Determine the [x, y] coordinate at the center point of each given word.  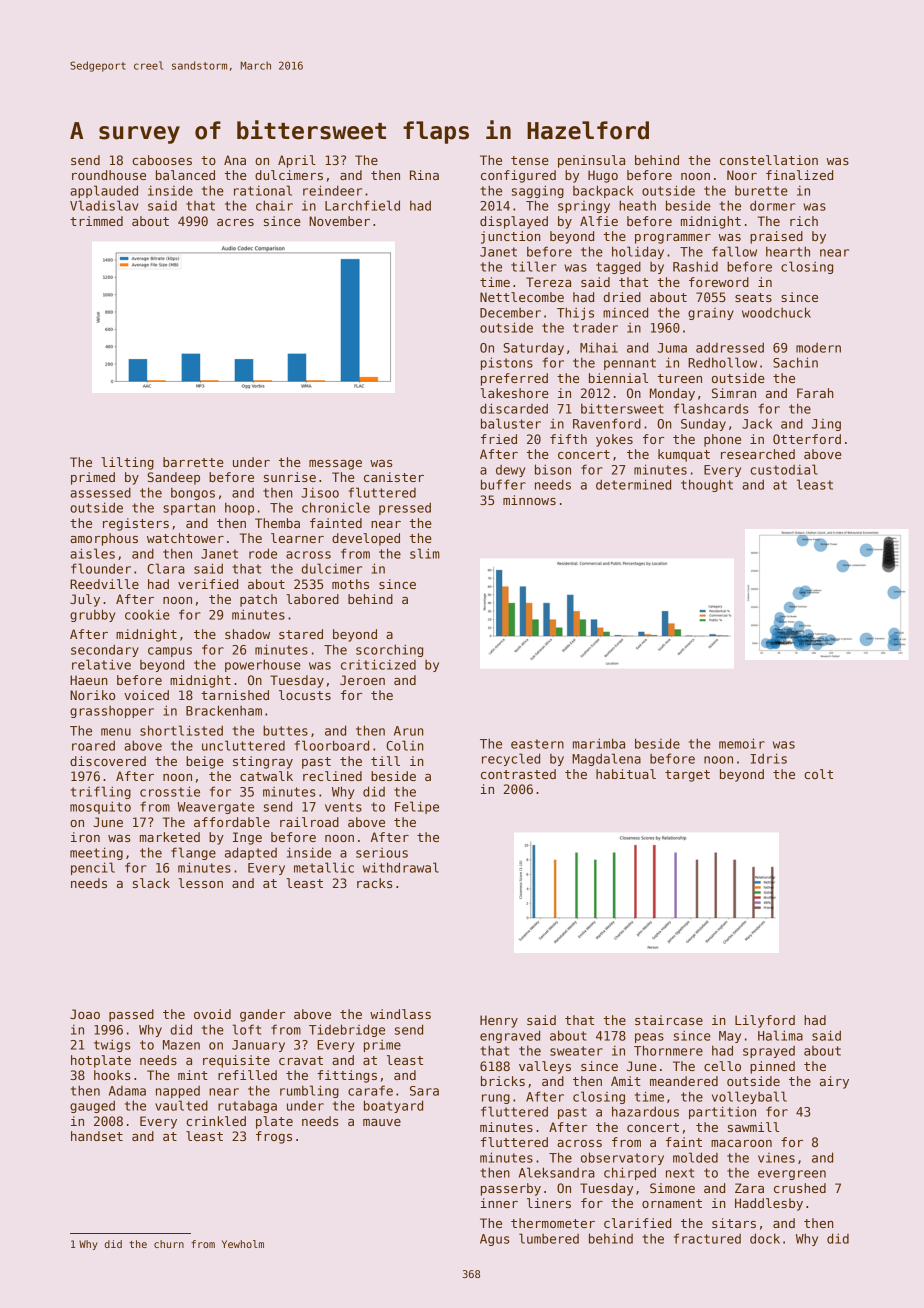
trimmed [96, 221]
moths [350, 584]
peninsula [591, 161]
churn [169, 1244]
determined [633, 484]
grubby [92, 615]
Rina [424, 175]
